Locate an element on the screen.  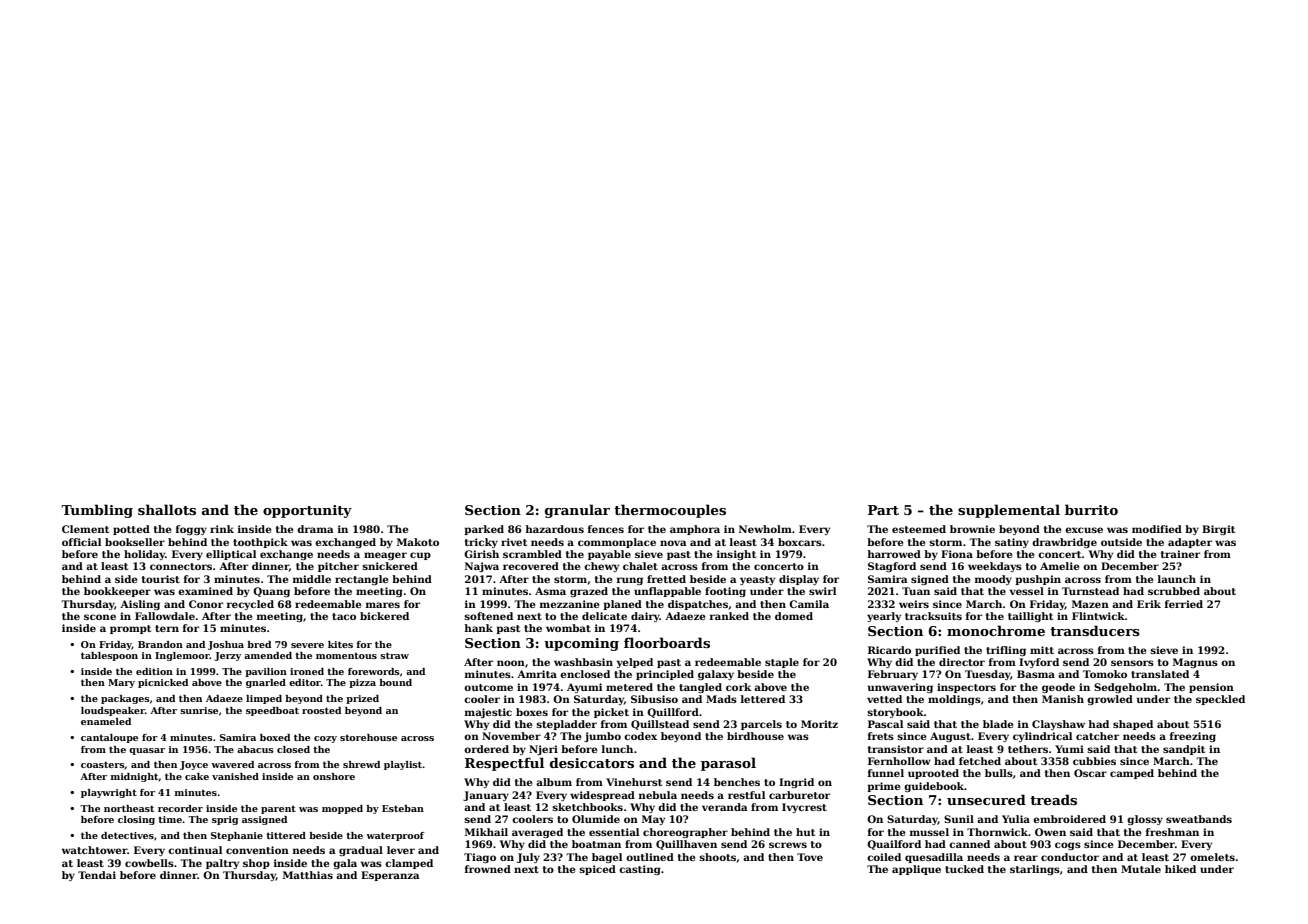
staple is located at coordinates (782, 663).
